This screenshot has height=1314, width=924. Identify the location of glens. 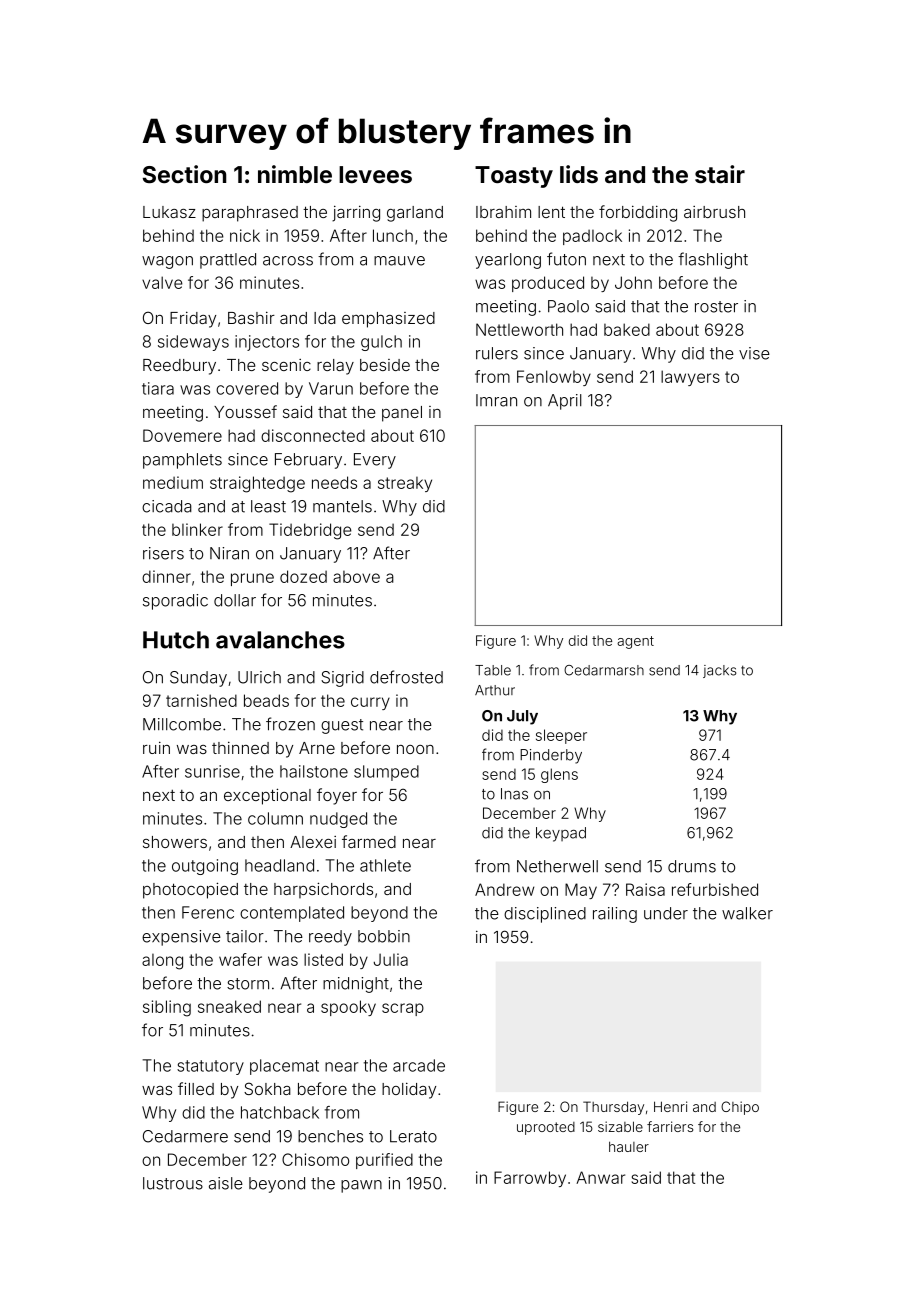
(559, 775).
